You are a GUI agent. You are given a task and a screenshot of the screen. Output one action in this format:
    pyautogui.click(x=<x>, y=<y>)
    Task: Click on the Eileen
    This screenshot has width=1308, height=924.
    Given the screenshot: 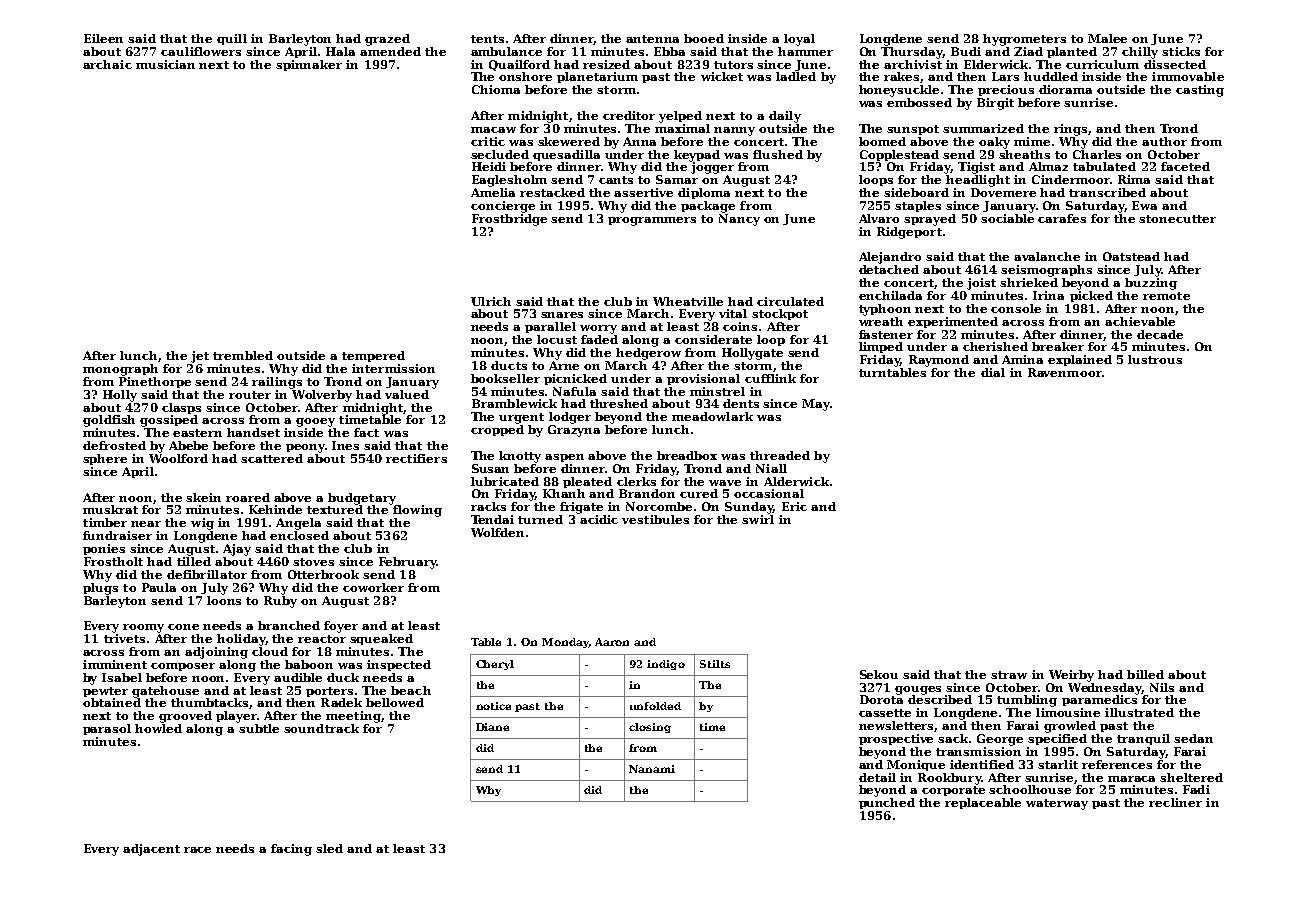 What is the action you would take?
    pyautogui.click(x=103, y=38)
